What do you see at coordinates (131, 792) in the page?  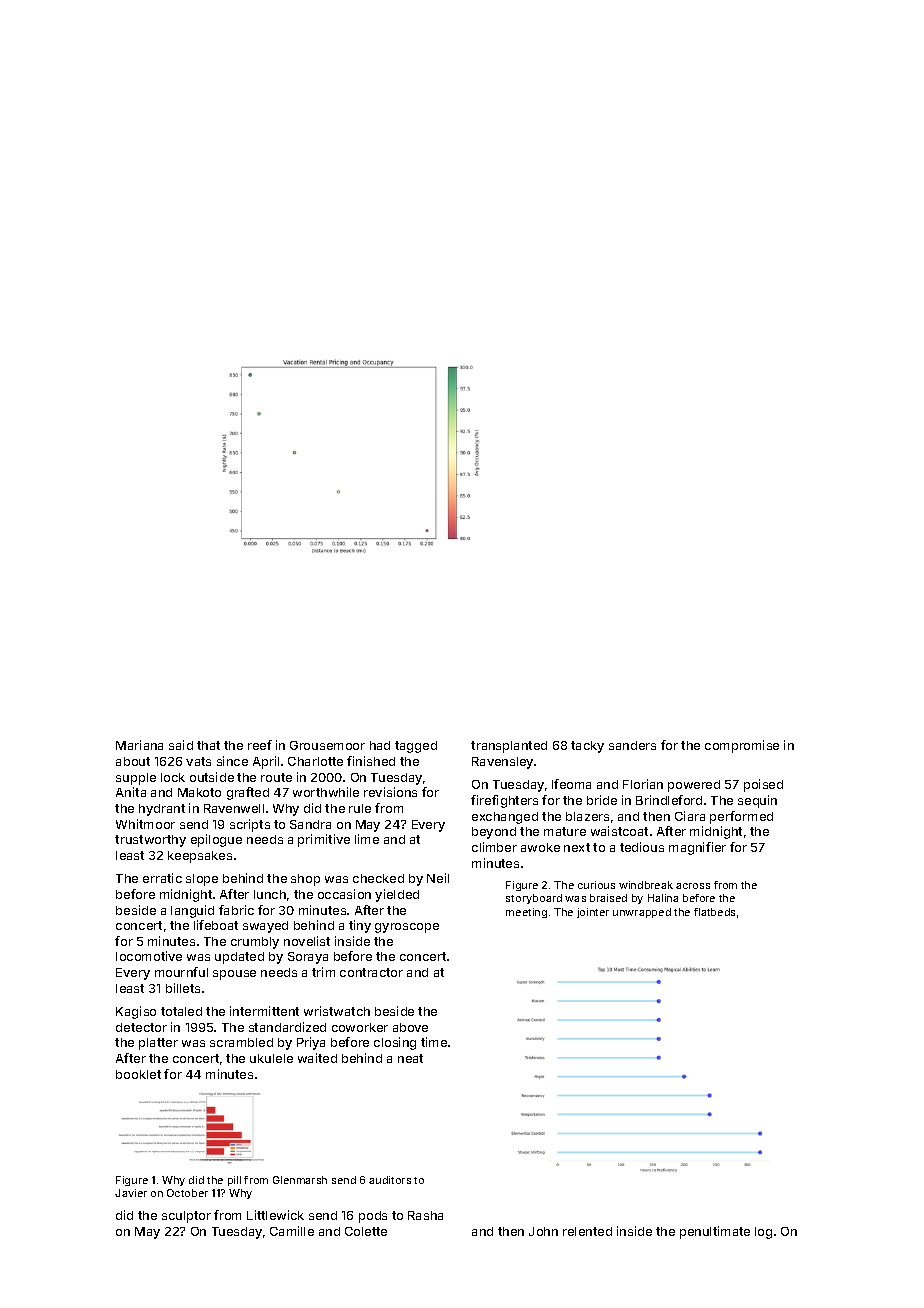 I see `Anita` at bounding box center [131, 792].
